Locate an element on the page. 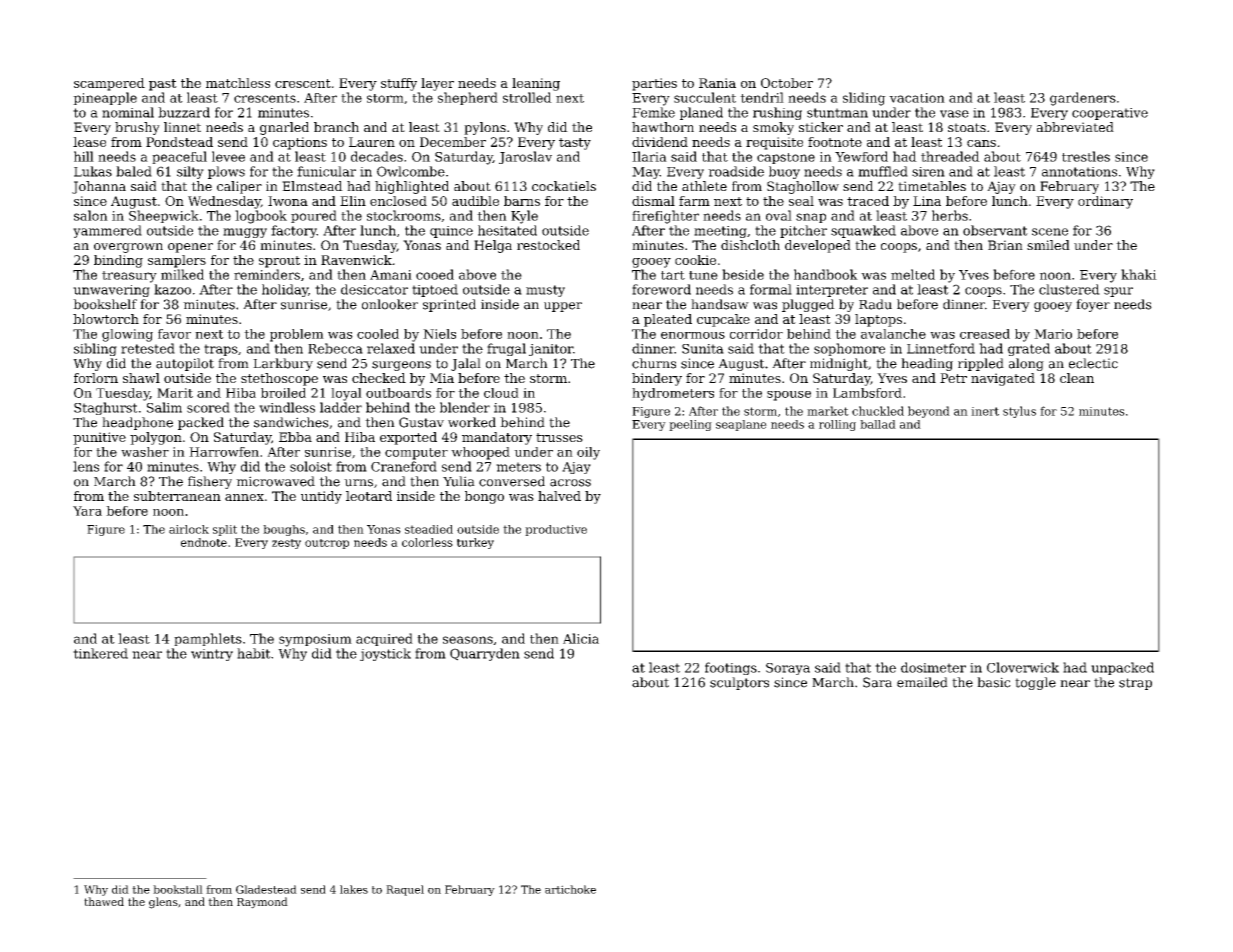 This document has width=1233, height=952. gardeners is located at coordinates (1083, 99).
